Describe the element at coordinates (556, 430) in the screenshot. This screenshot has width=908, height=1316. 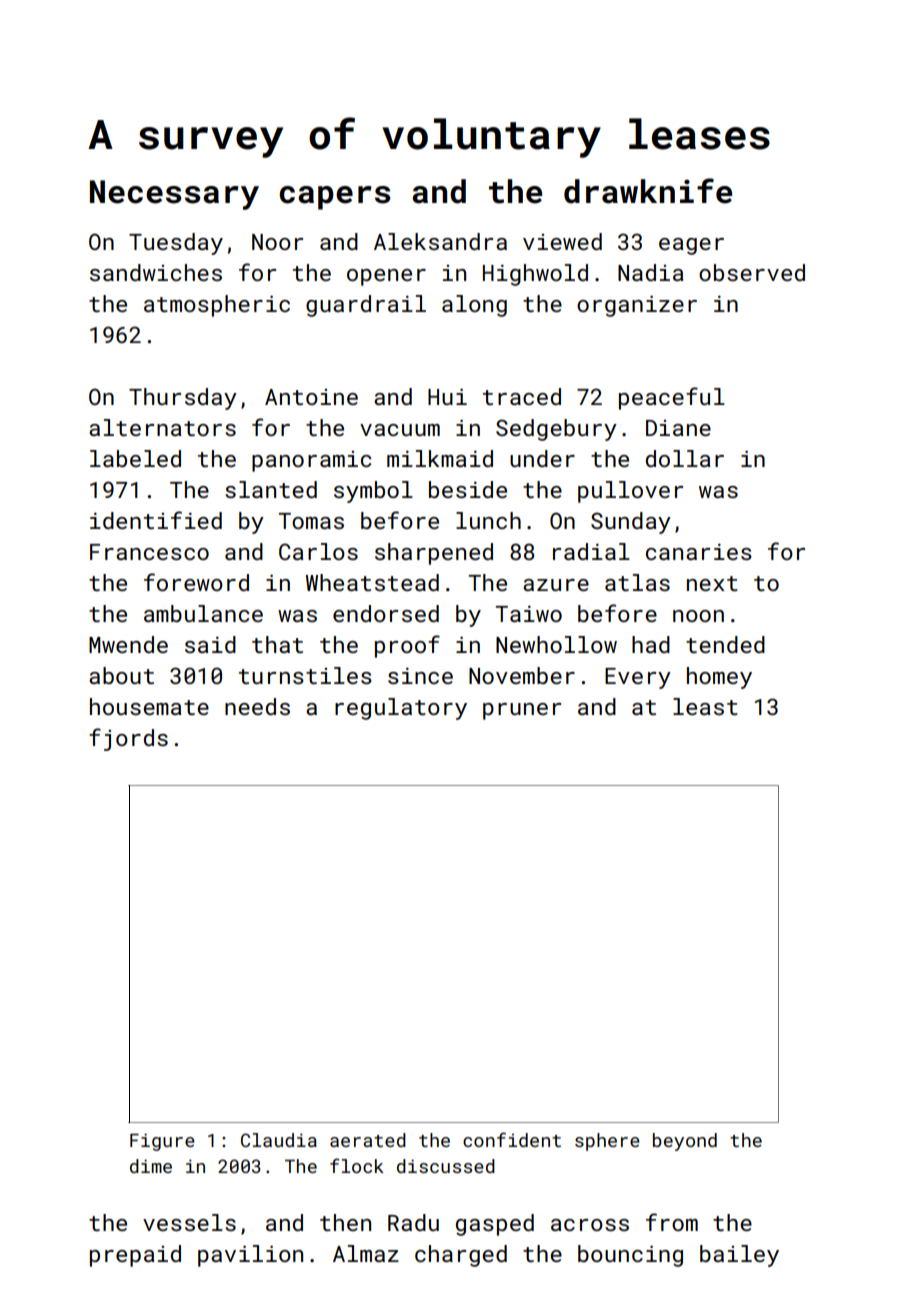
I see `Sedgebury` at that location.
